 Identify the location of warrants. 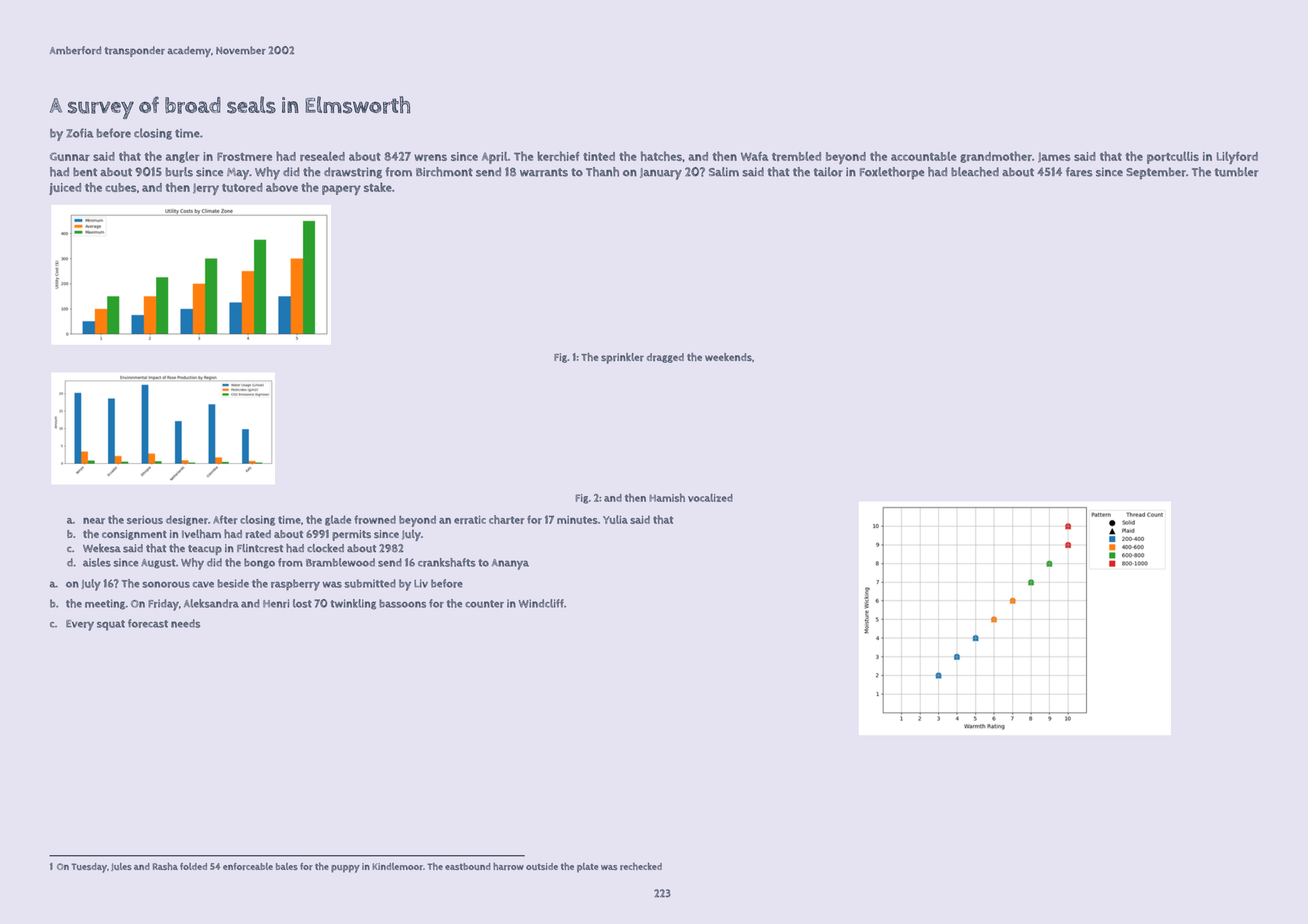
(544, 172).
